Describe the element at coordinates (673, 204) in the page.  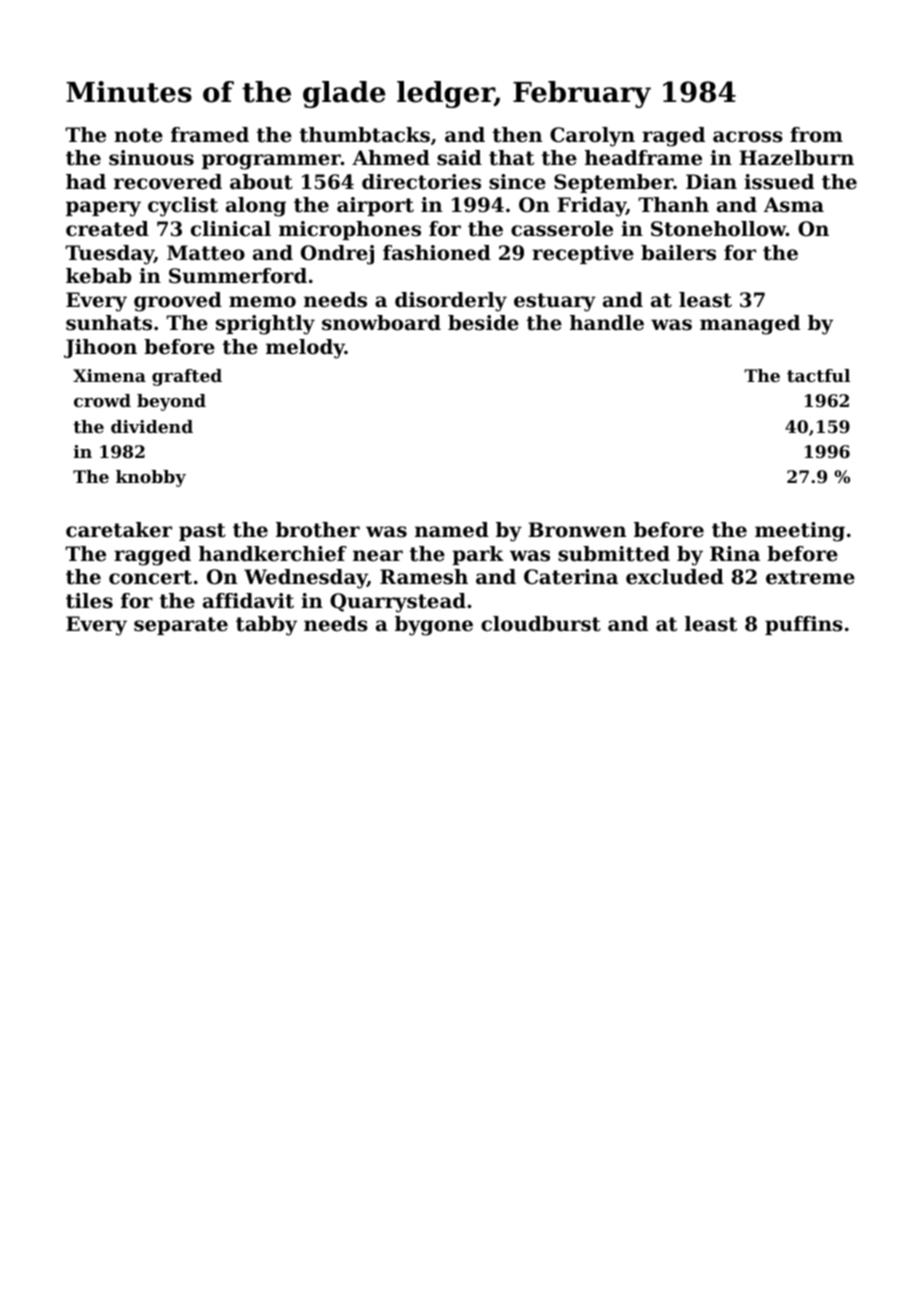
I see `Thanh` at that location.
